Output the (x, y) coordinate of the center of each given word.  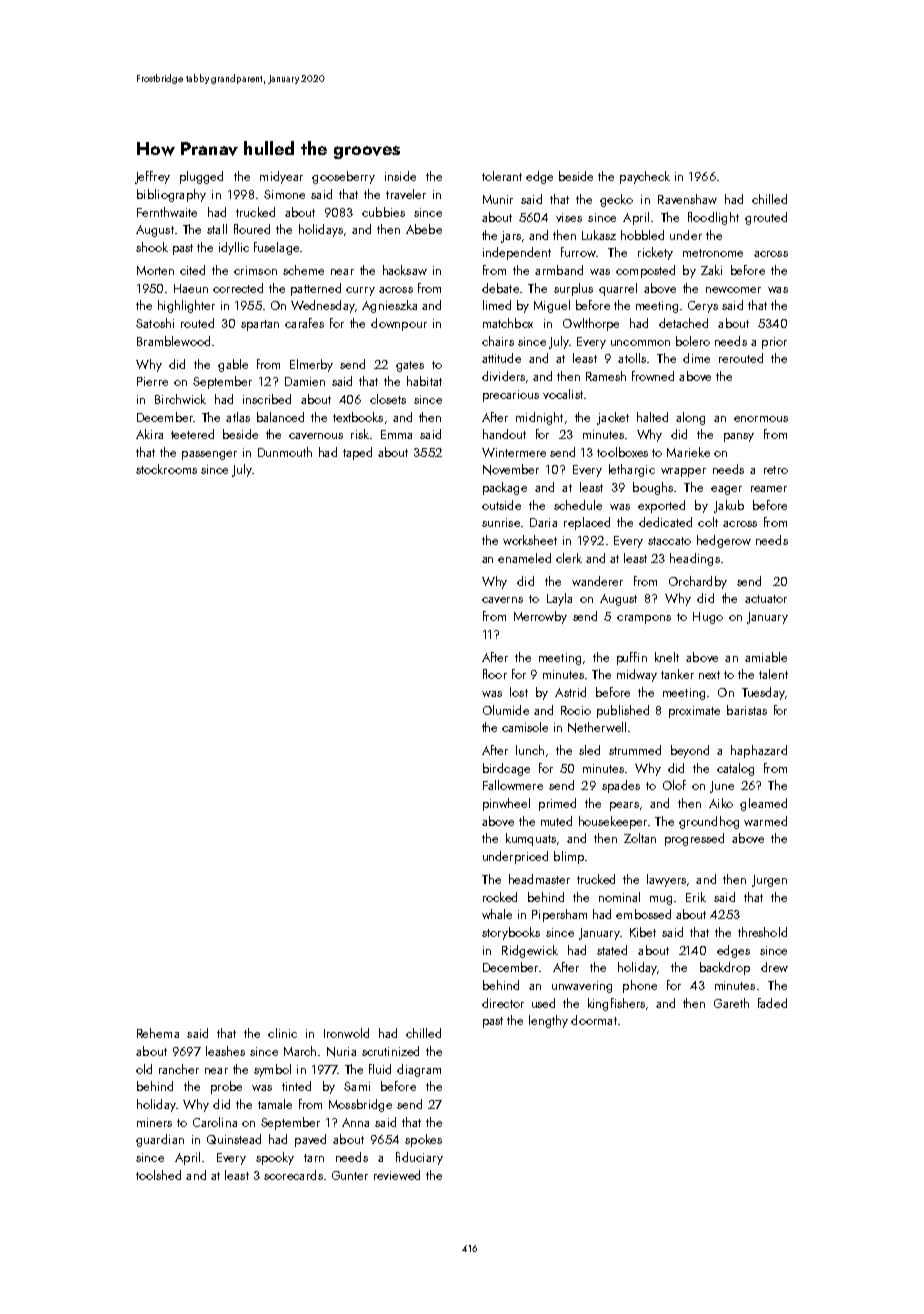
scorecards (293, 1175)
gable (233, 365)
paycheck (645, 177)
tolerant (502, 176)
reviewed (397, 1175)
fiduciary (419, 1158)
